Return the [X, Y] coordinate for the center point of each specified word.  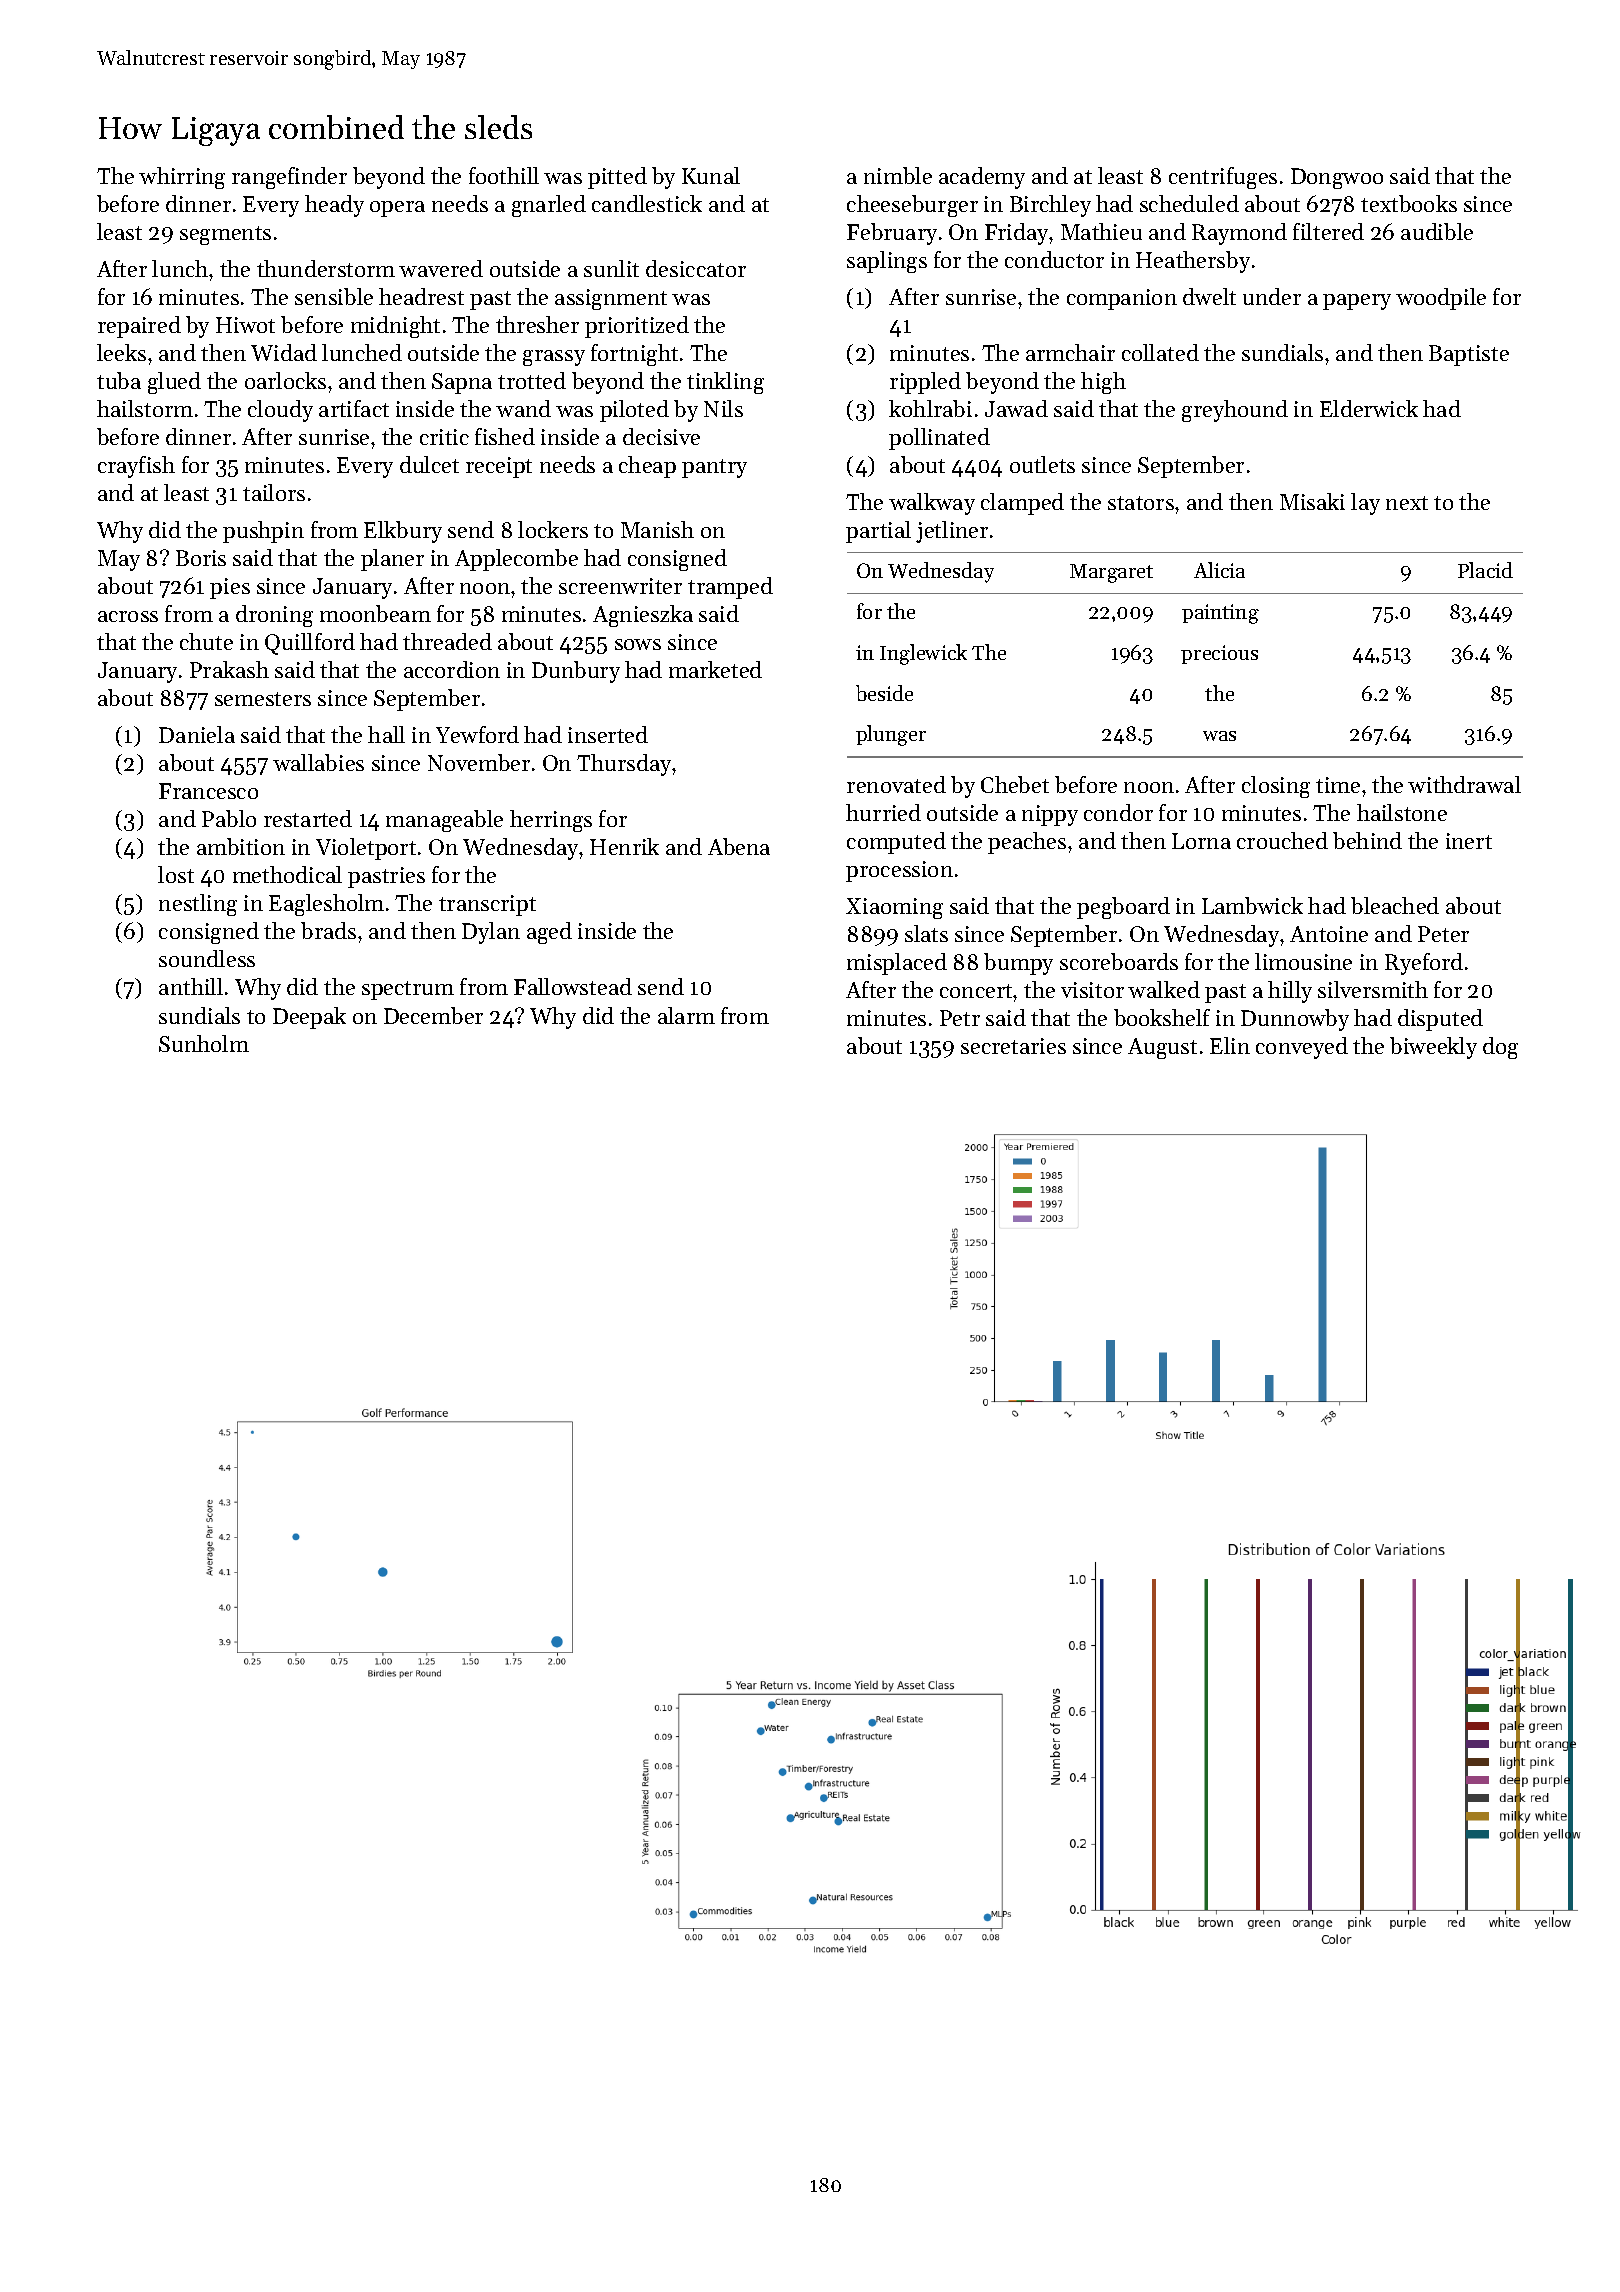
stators [1141, 503]
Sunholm [204, 1043]
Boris [201, 558]
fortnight [634, 355]
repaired [139, 327]
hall [386, 734]
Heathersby [1193, 262]
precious [1219, 654]
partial [878, 532]
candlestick [647, 203]
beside [884, 693]
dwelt [1209, 296]
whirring [182, 178]
